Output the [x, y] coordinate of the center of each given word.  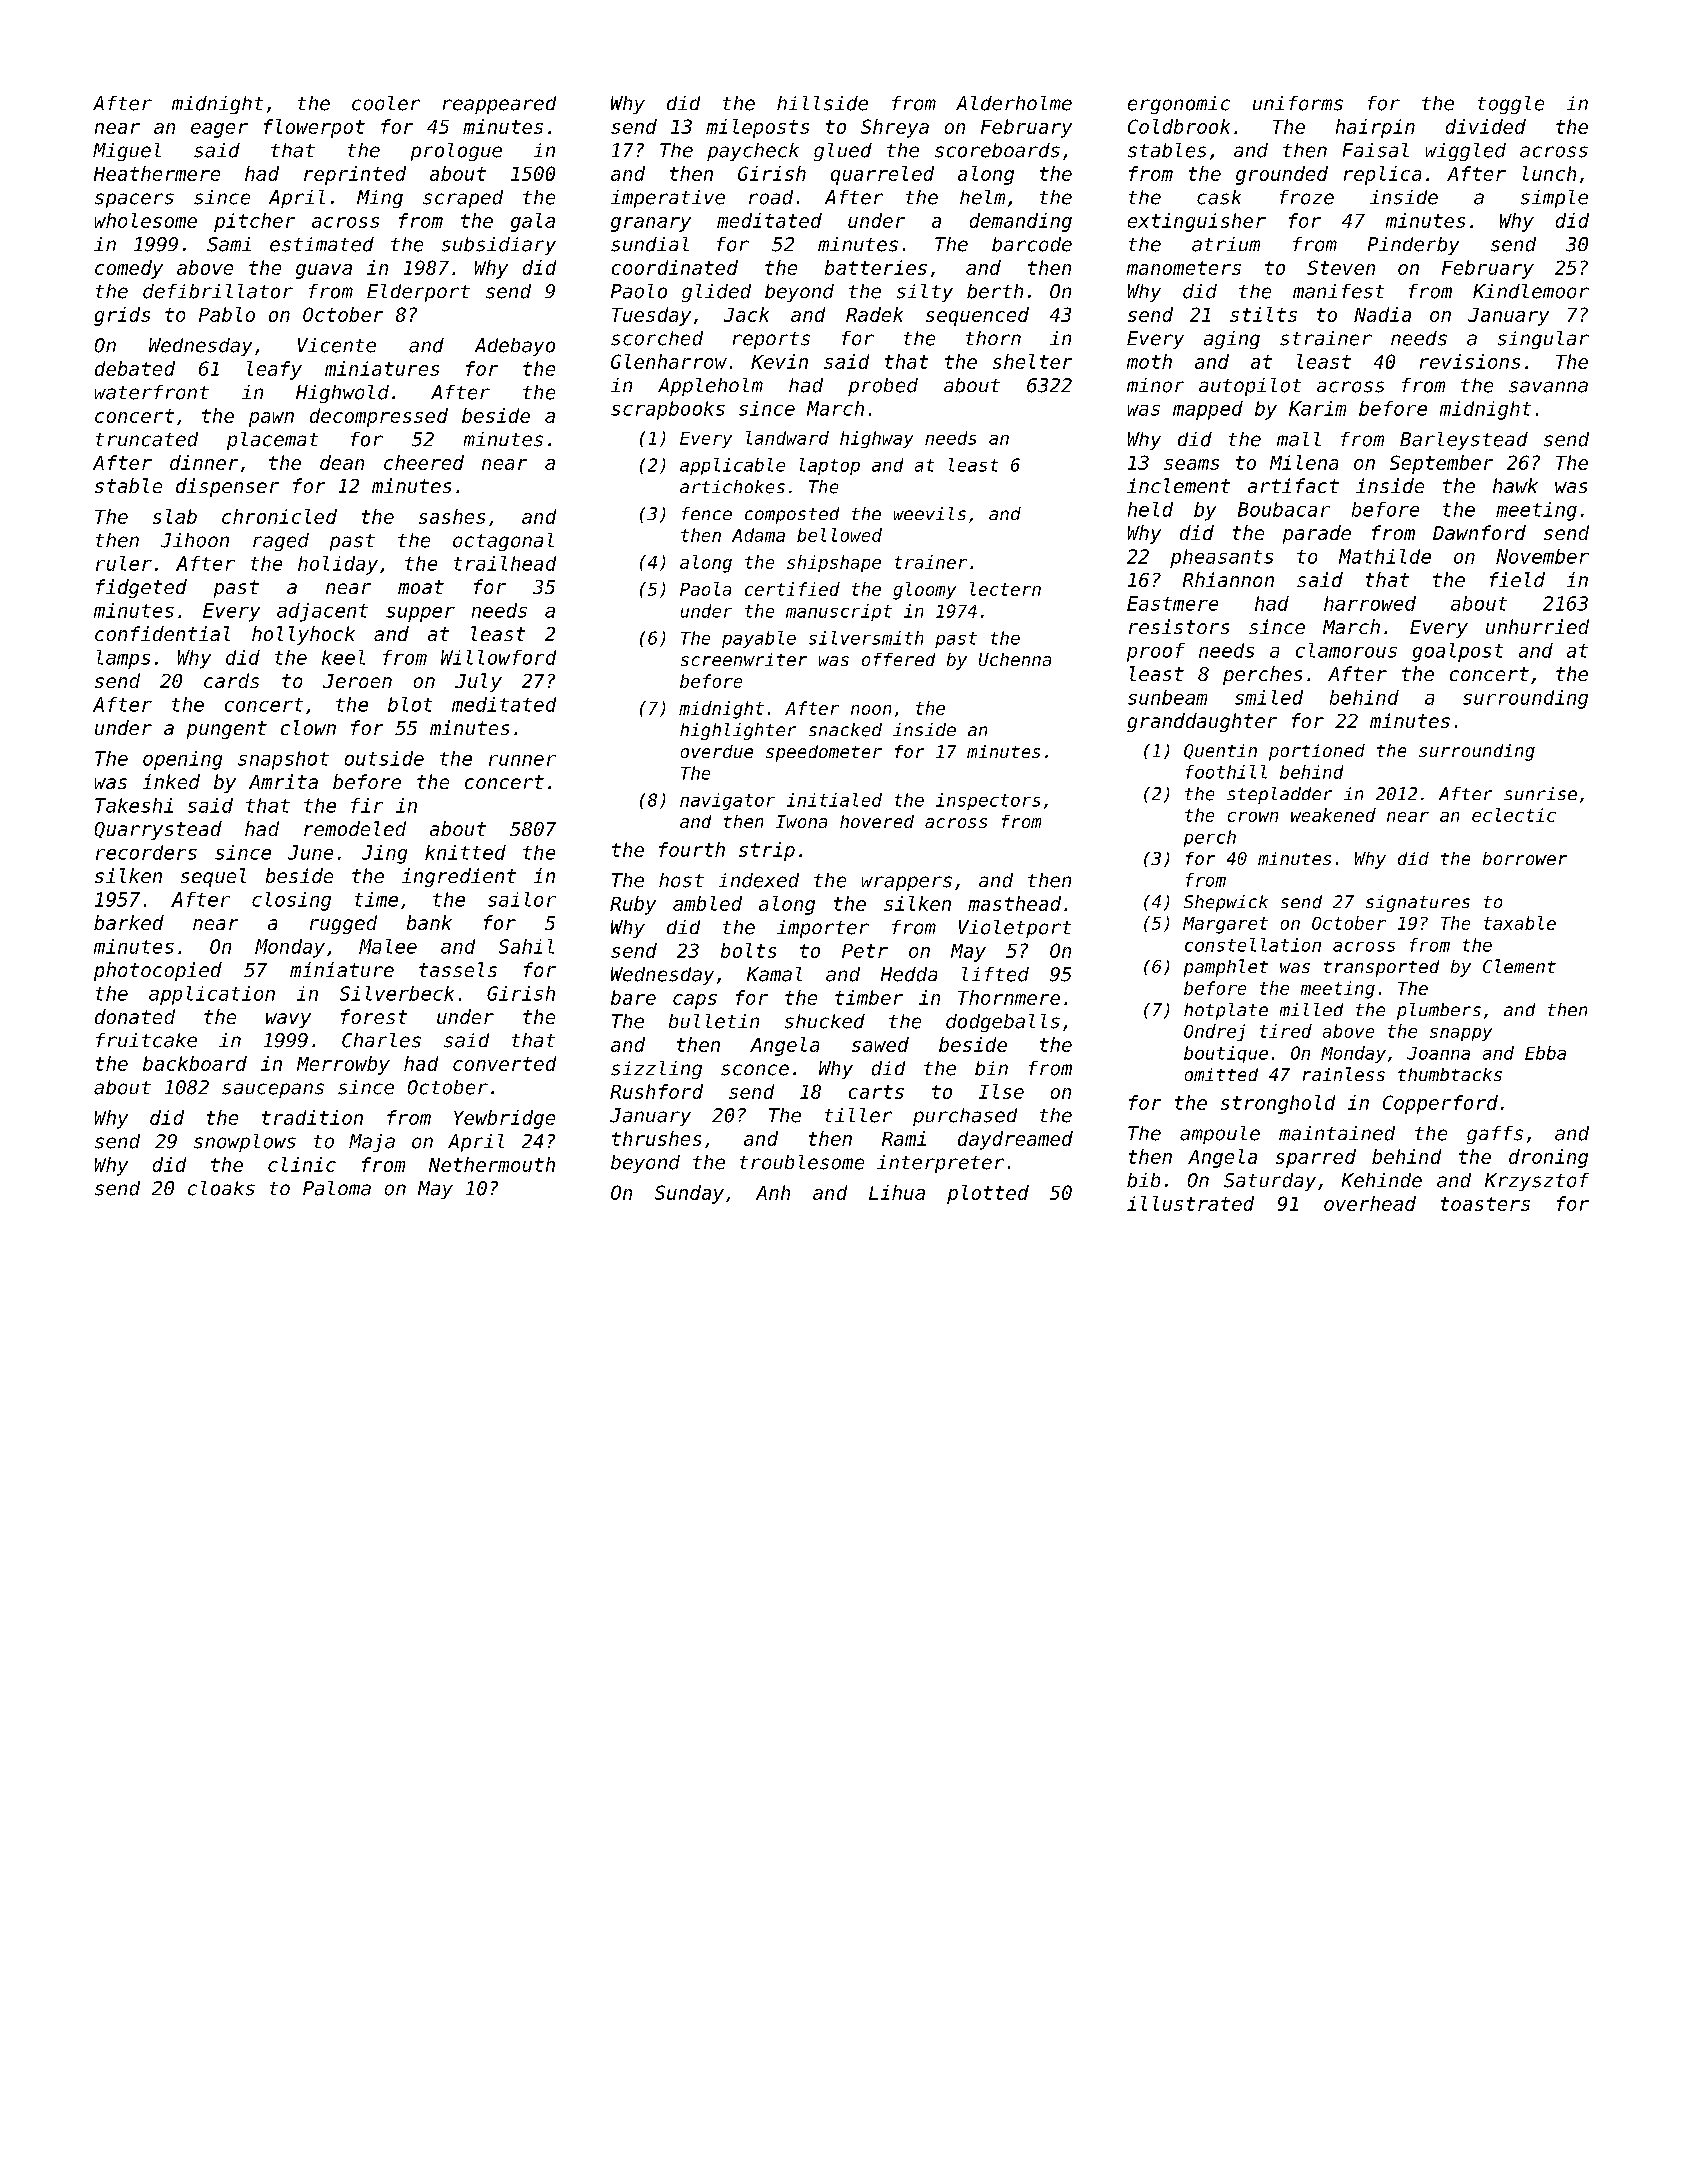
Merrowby [343, 1065]
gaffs [1495, 1135]
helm [982, 197]
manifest [1338, 291]
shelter [1032, 361]
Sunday [689, 1194]
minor [1155, 385]
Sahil [526, 946]
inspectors [988, 801]
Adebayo [515, 347]
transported [1381, 968]
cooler [386, 103]
